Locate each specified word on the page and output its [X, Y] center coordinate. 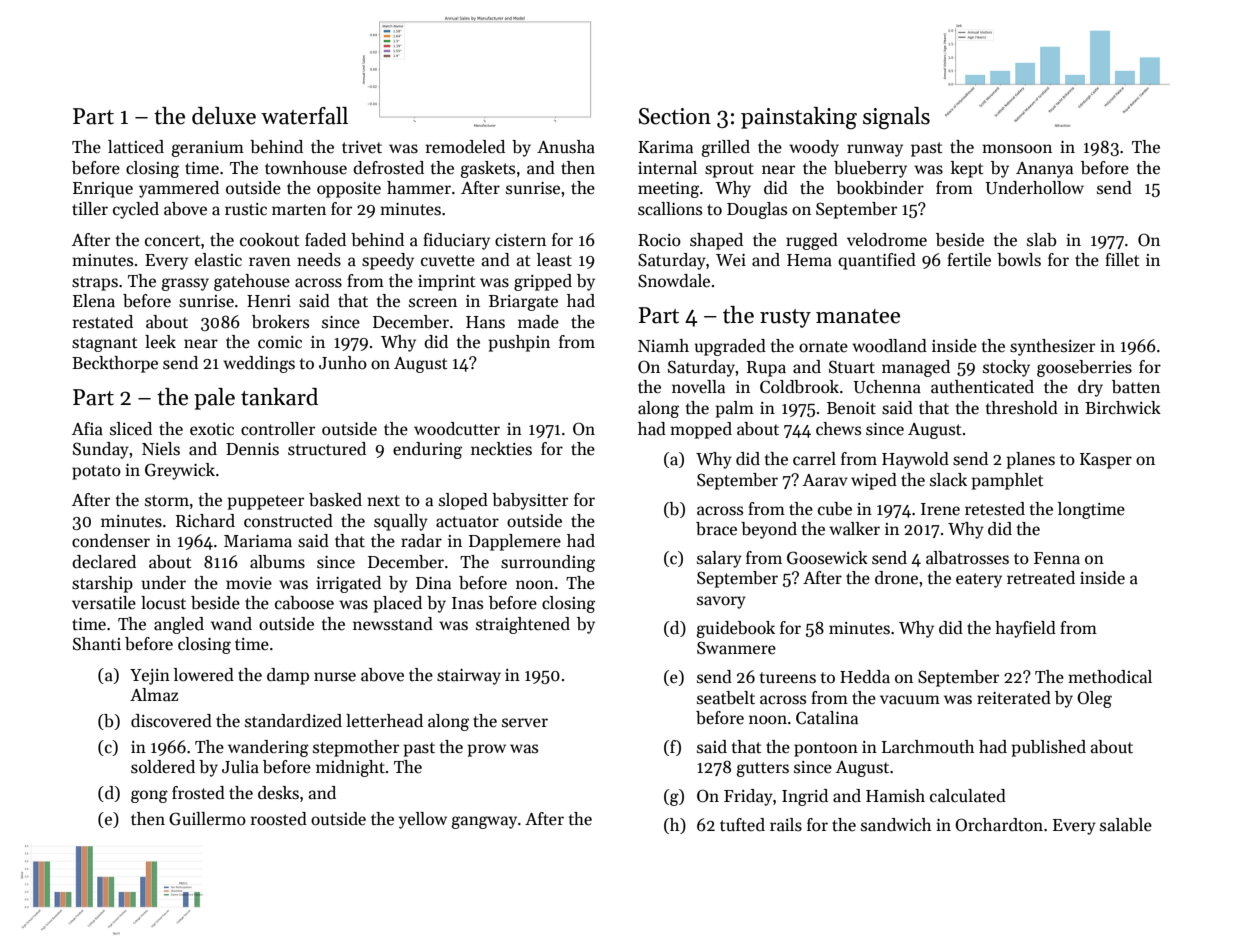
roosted [279, 819]
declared [104, 562]
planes [1030, 460]
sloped [463, 501]
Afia [87, 429]
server [525, 722]
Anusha [566, 147]
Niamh [663, 345]
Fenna [1057, 558]
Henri [269, 301]
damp [288, 676]
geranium [207, 149]
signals [896, 118]
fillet [1122, 260]
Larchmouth [928, 747]
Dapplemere [515, 542]
